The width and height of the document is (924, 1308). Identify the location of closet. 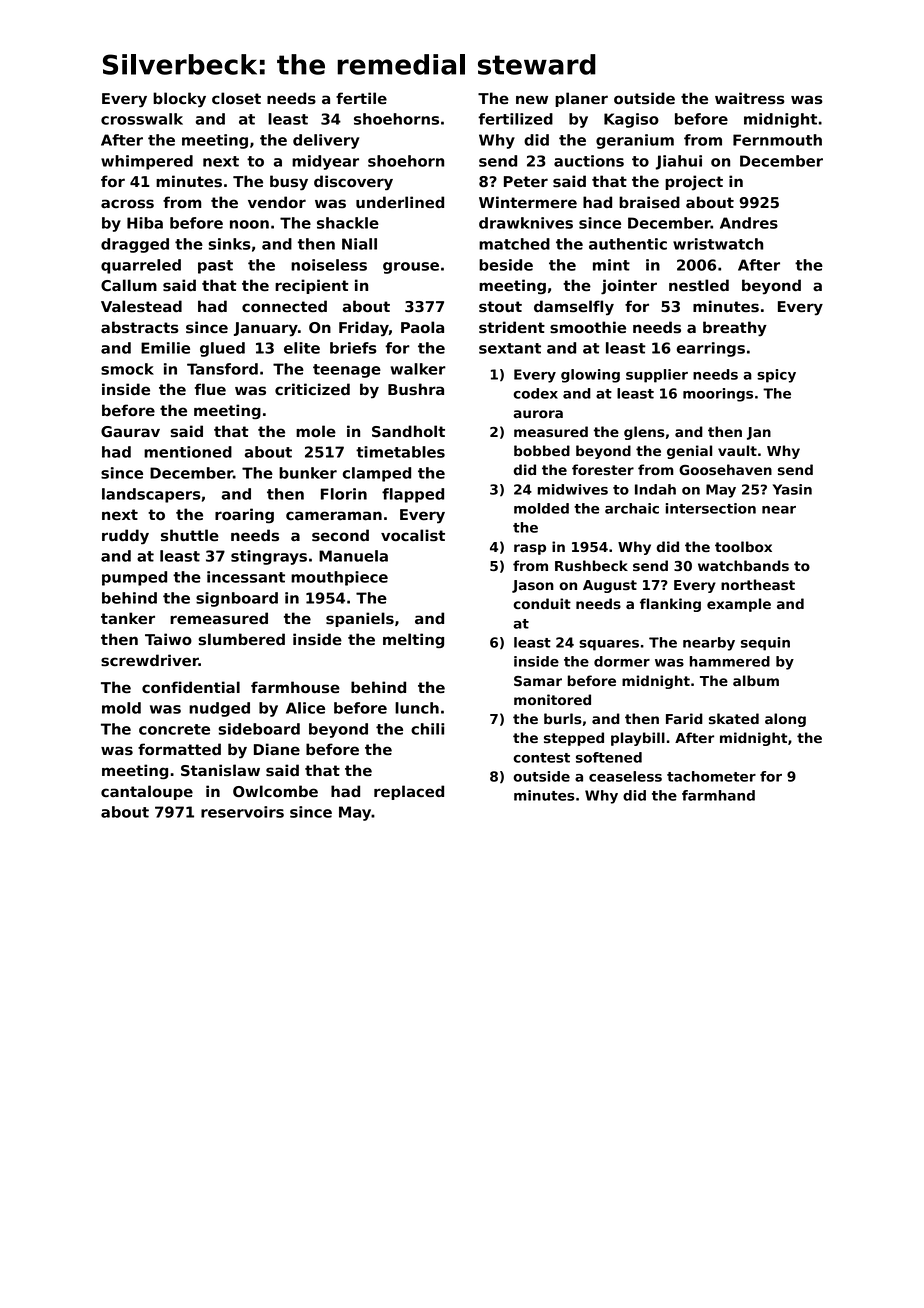
(236, 98).
